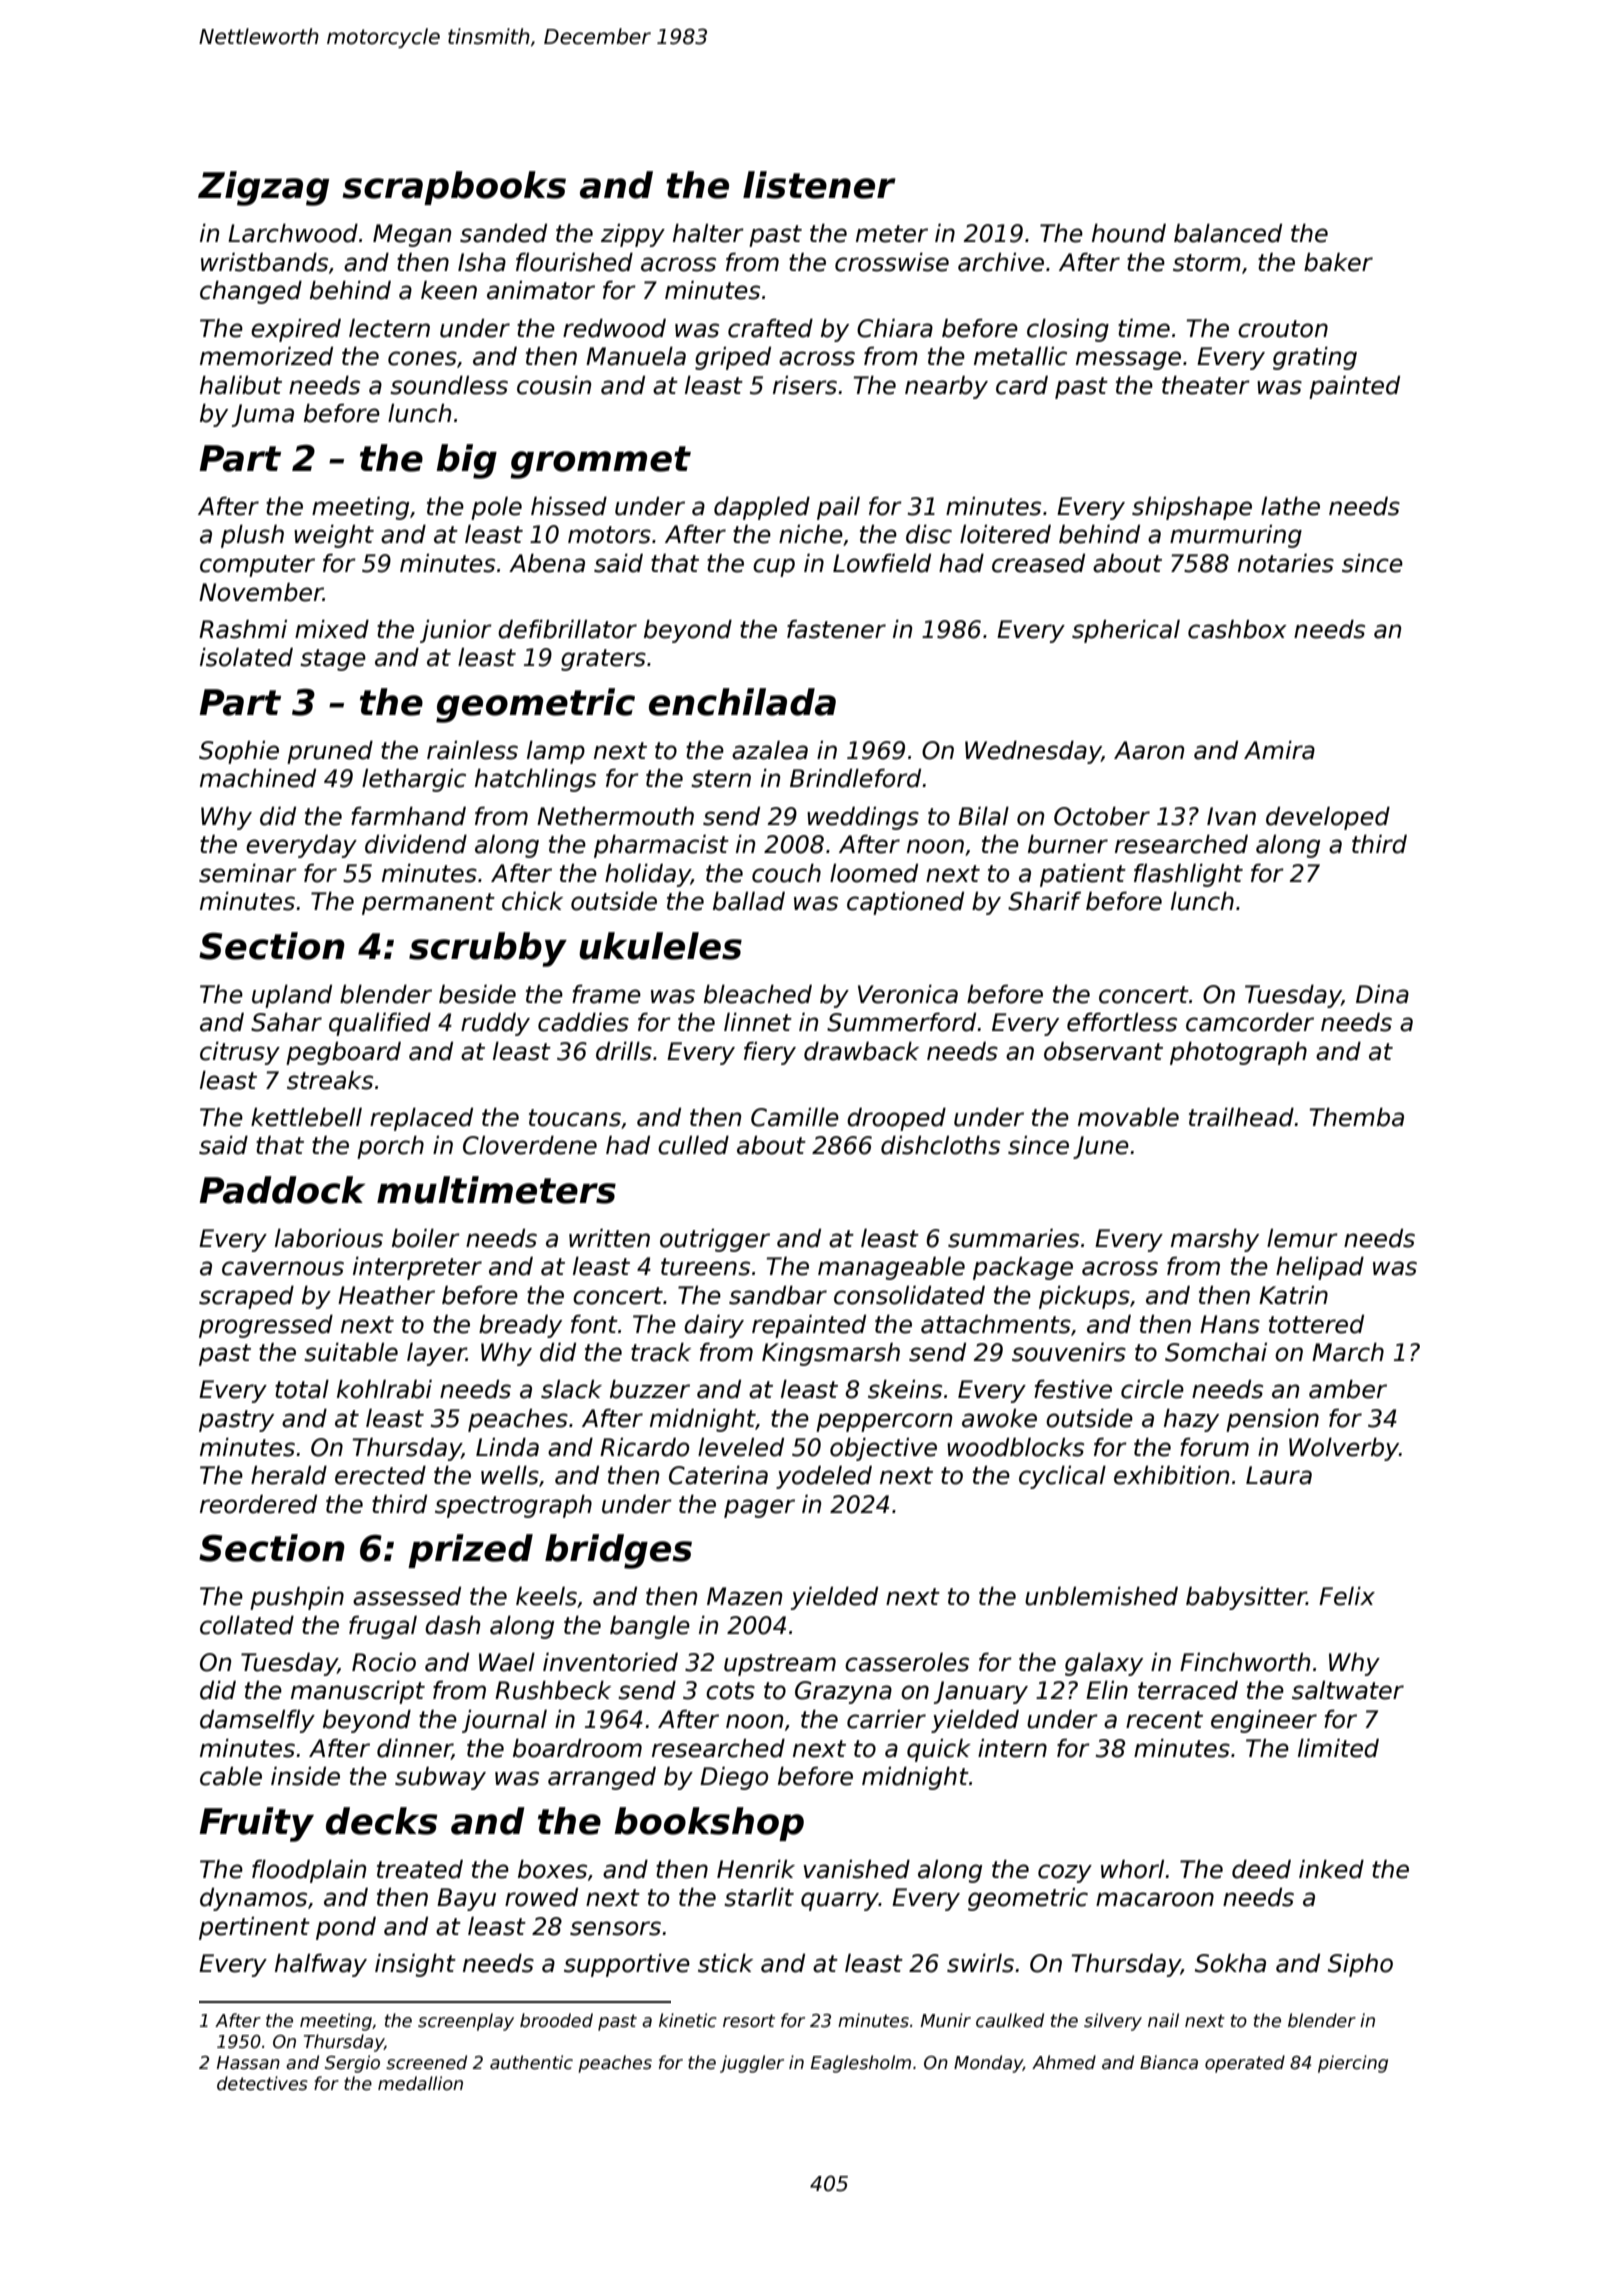 The width and height of the screenshot is (1620, 2292). I want to click on photograph, so click(1238, 1053).
